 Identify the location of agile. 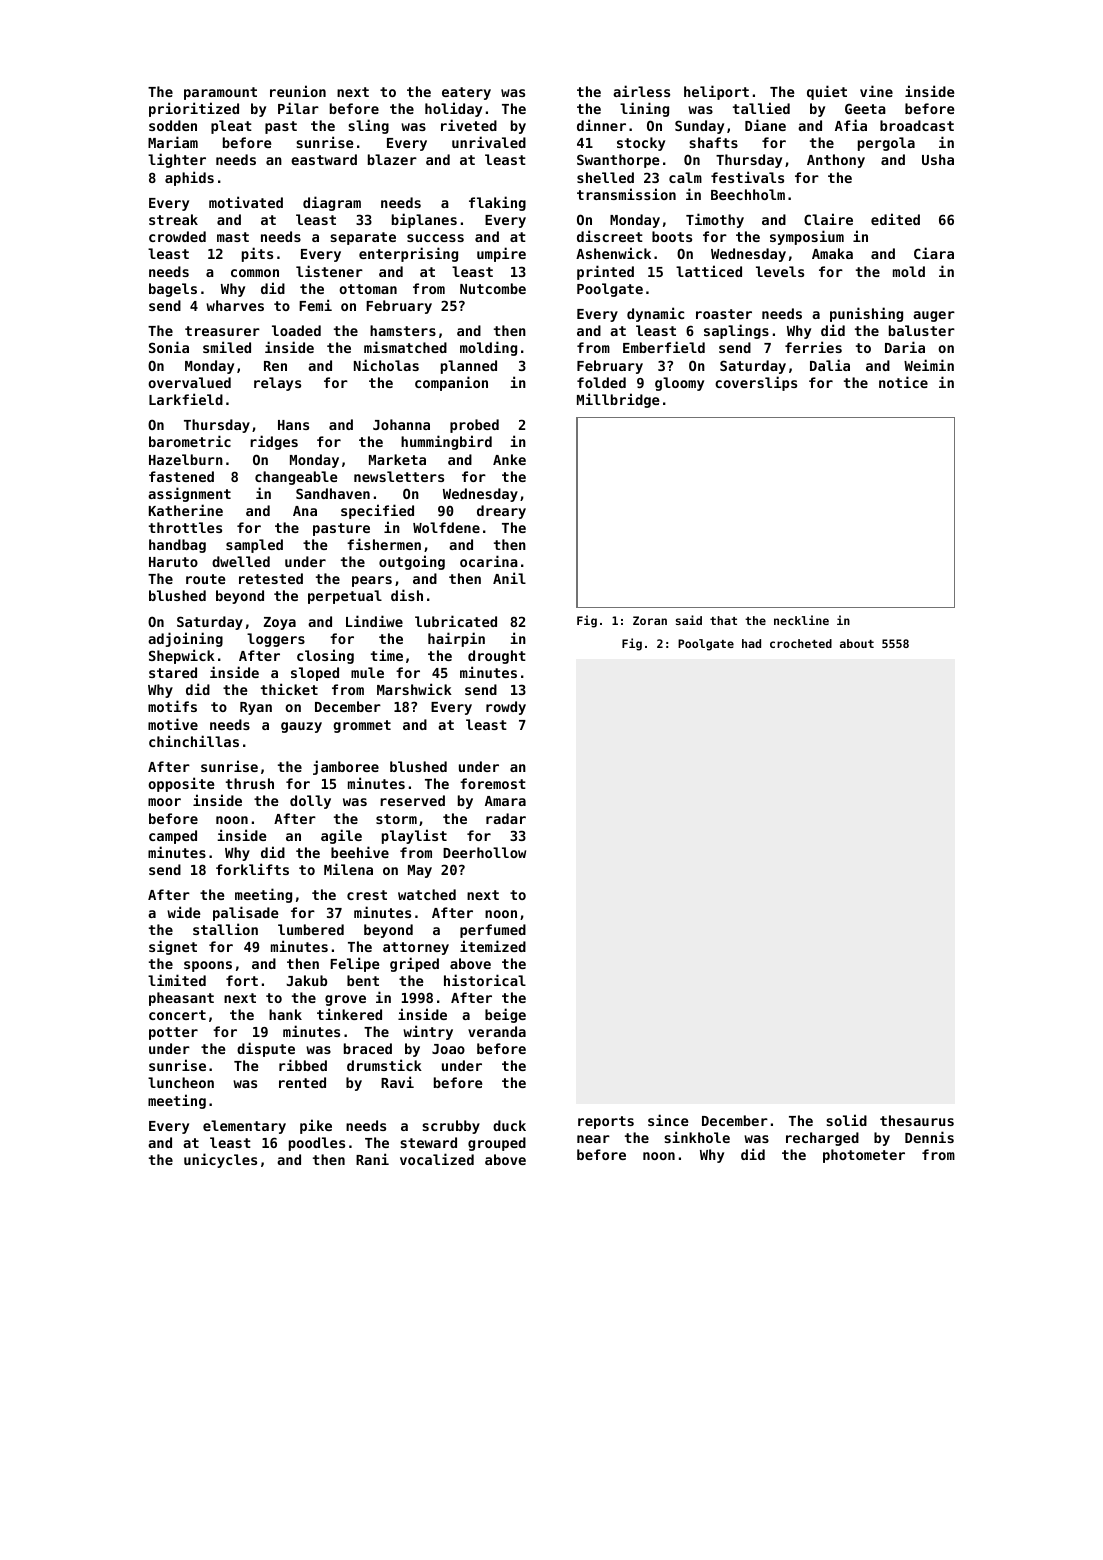
(341, 836).
